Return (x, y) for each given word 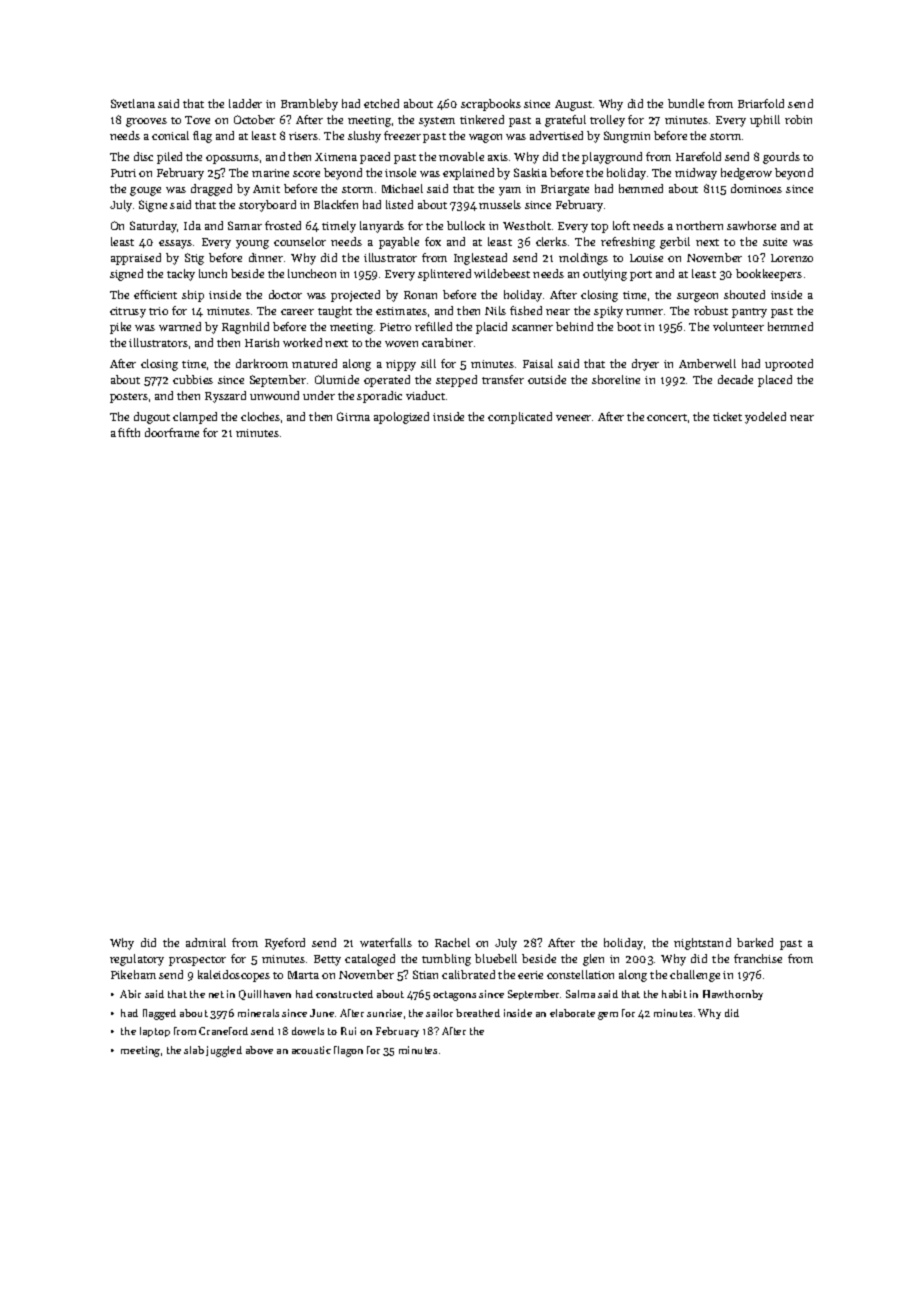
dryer (645, 365)
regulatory (137, 960)
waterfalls (386, 942)
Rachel (452, 942)
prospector (197, 961)
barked (755, 942)
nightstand (702, 944)
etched (381, 103)
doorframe (172, 432)
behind (574, 326)
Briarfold (761, 103)
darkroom (262, 363)
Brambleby (309, 105)
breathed (478, 1013)
